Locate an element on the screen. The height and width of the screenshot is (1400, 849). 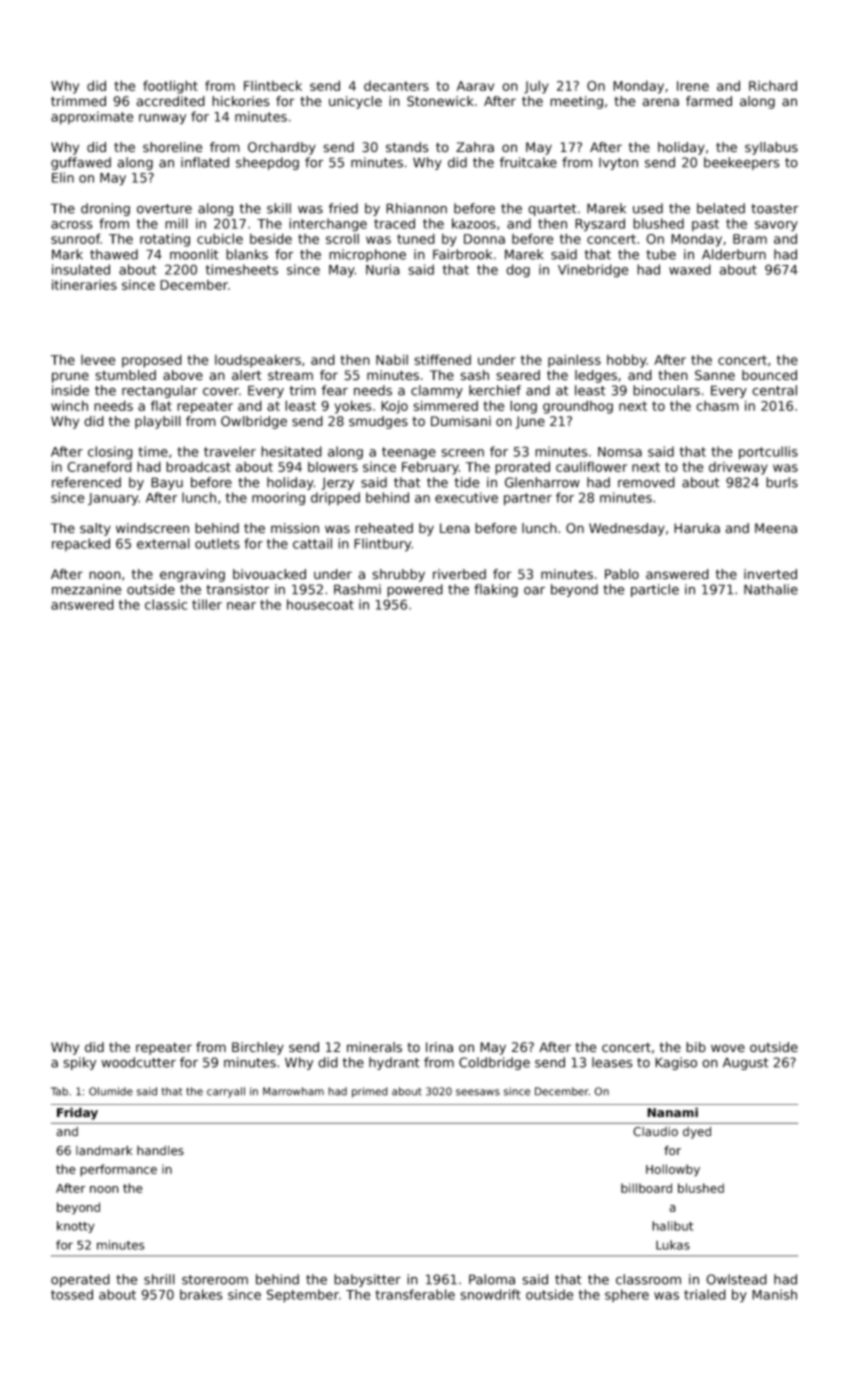
mezzanine is located at coordinates (87, 589).
